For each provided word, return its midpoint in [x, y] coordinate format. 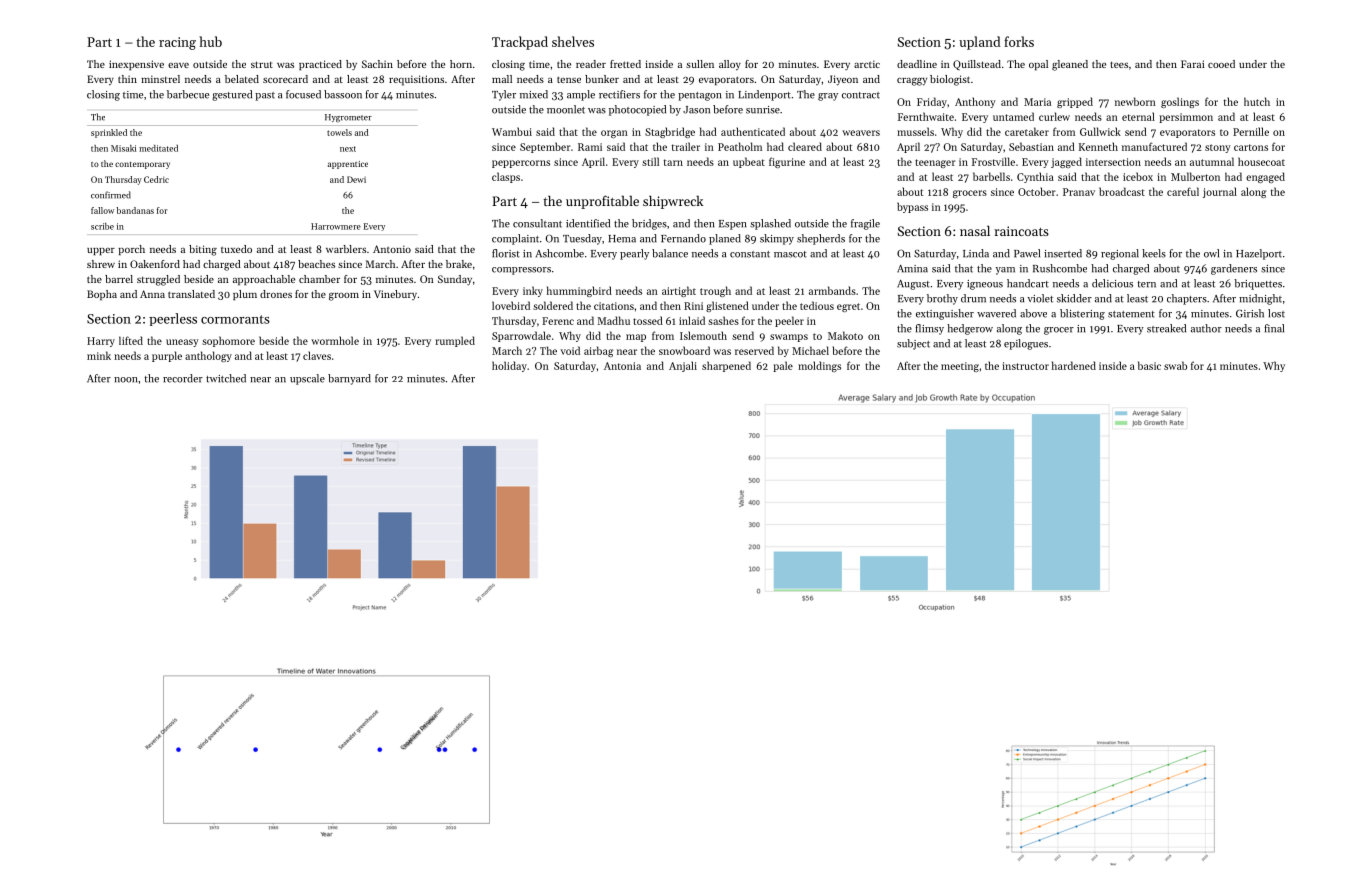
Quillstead [977, 65]
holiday [509, 366]
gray [828, 97]
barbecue [188, 94]
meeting [960, 367]
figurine [787, 162]
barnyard [349, 379]
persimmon [1186, 118]
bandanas [135, 210]
